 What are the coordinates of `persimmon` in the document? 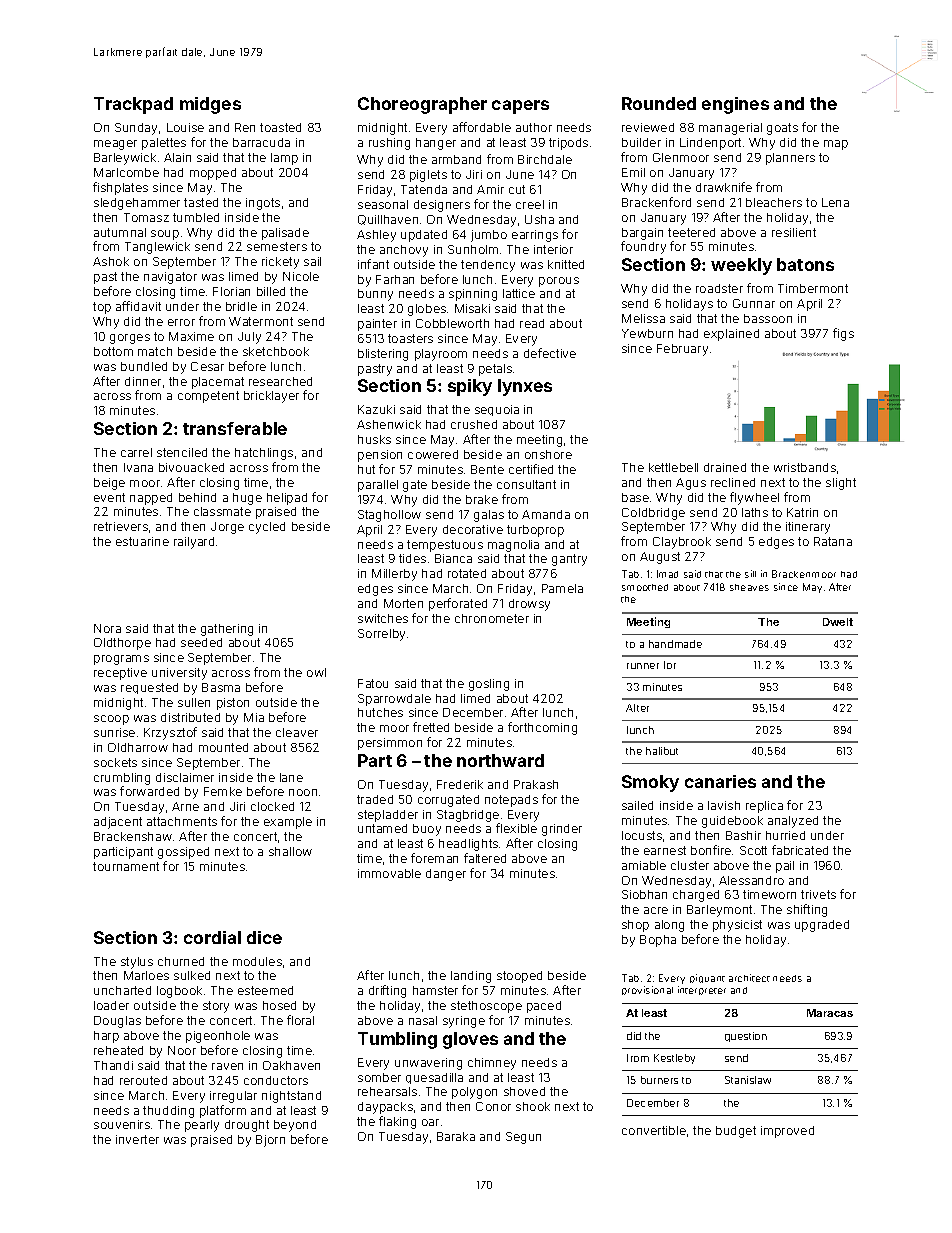 It's located at (390, 744).
